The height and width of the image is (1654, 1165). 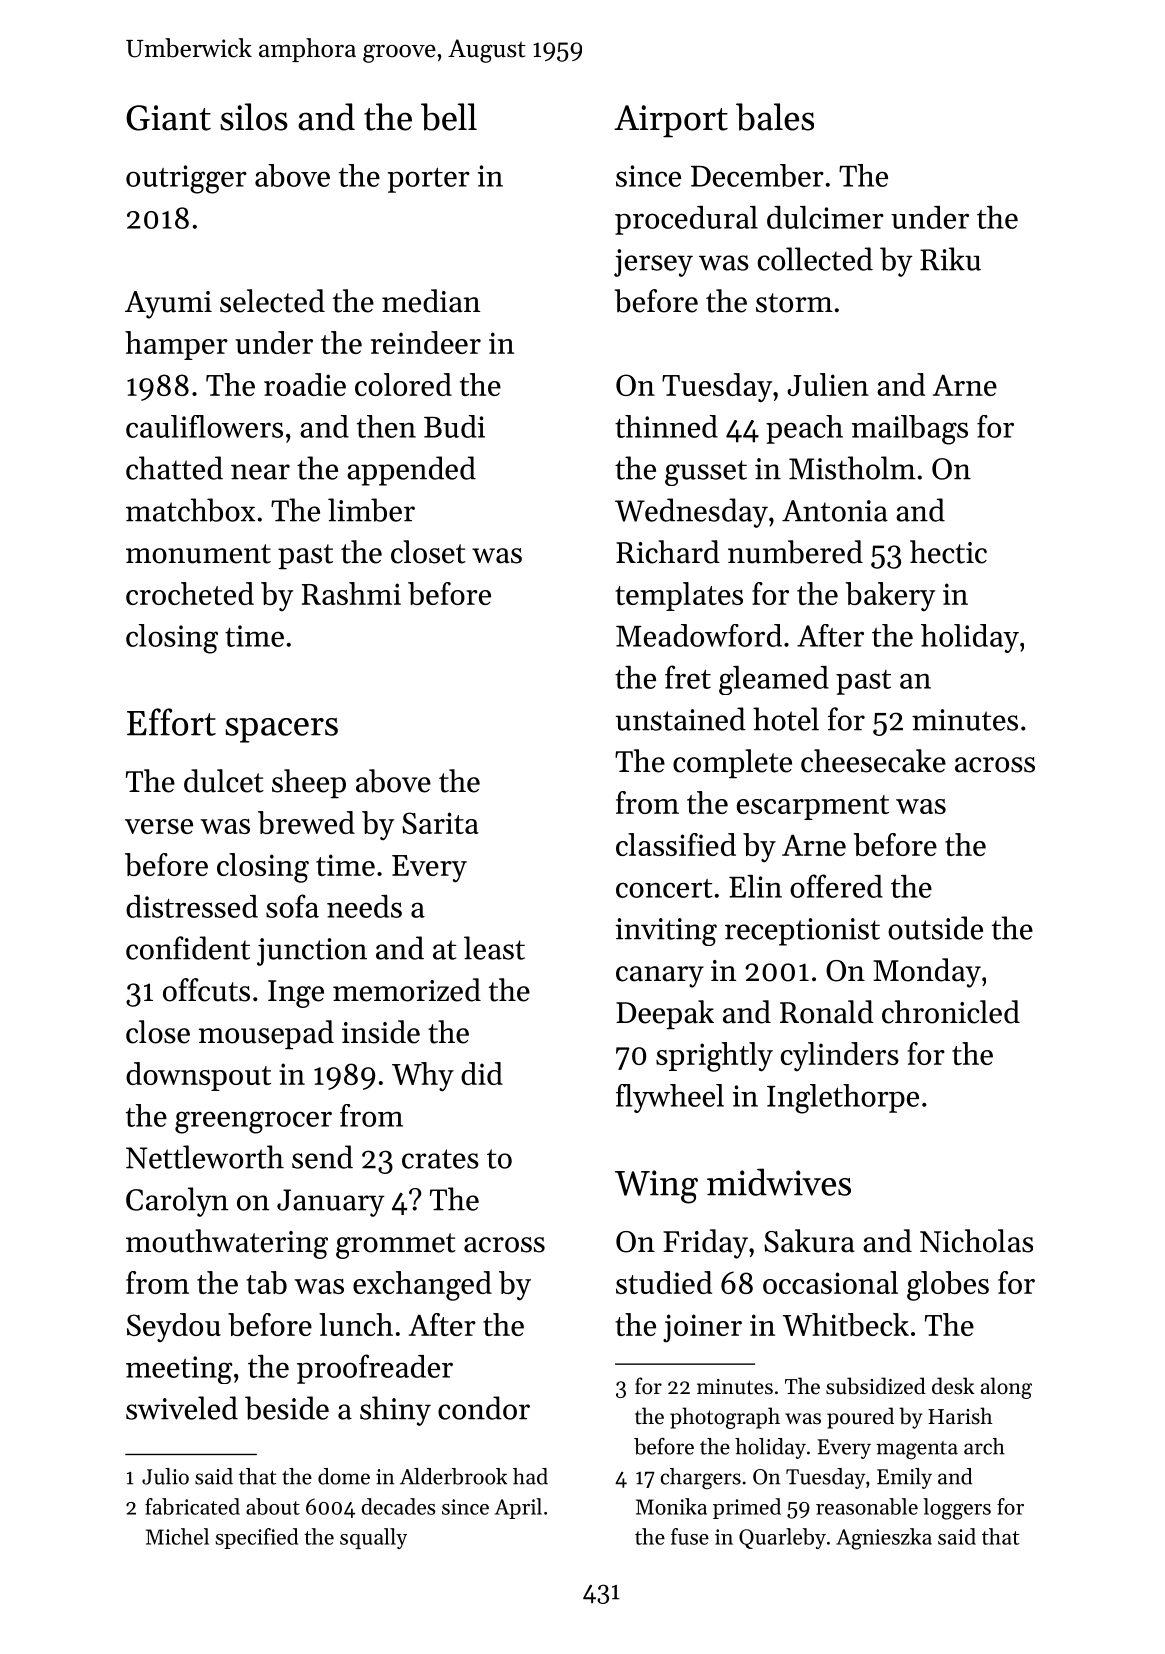 I want to click on peach, so click(x=804, y=429).
